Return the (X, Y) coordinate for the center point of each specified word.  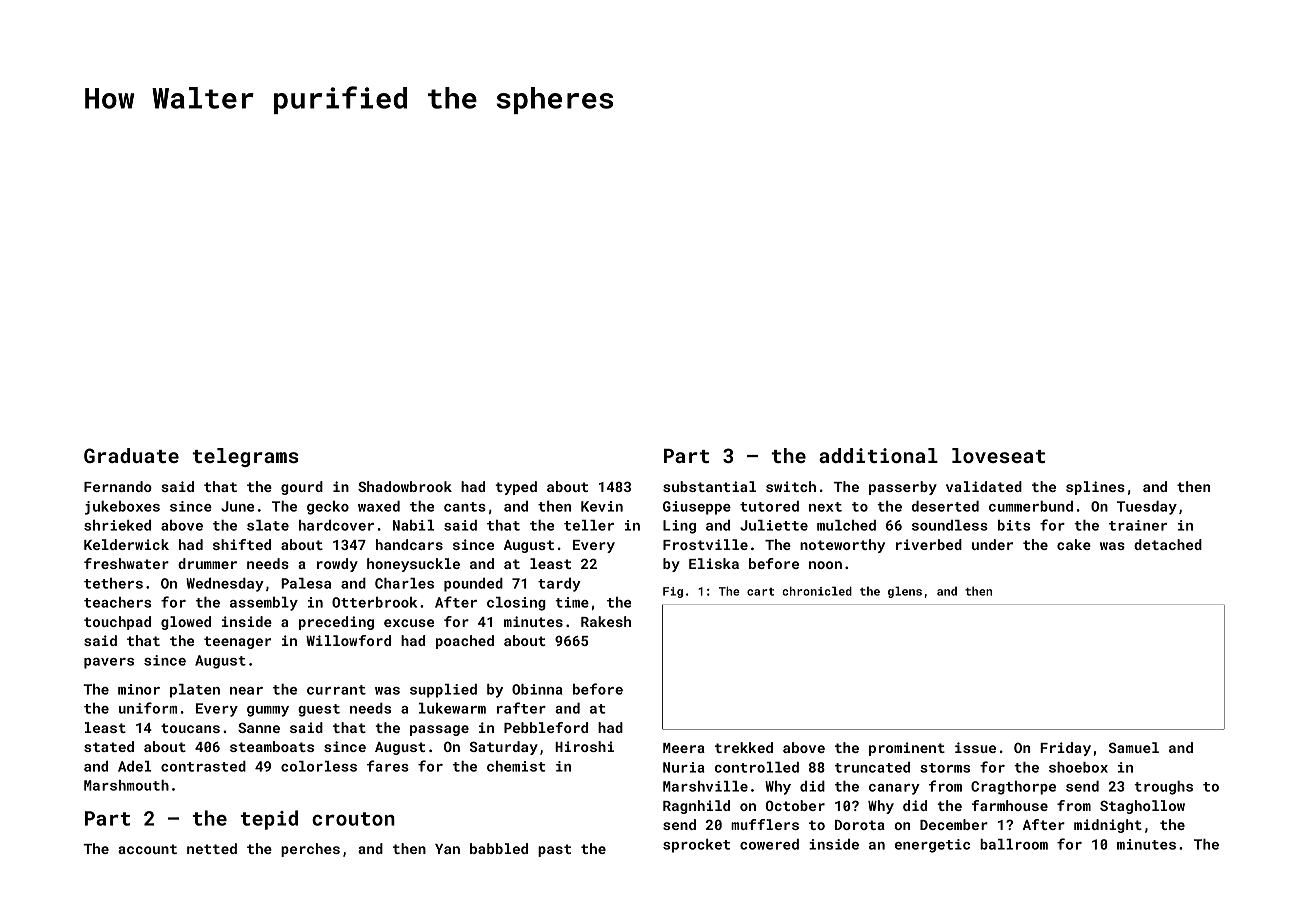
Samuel (1134, 747)
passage (439, 730)
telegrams (245, 457)
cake (1074, 544)
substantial (709, 486)
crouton (353, 819)
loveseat (998, 455)
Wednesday (225, 585)
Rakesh (606, 621)
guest (319, 710)
